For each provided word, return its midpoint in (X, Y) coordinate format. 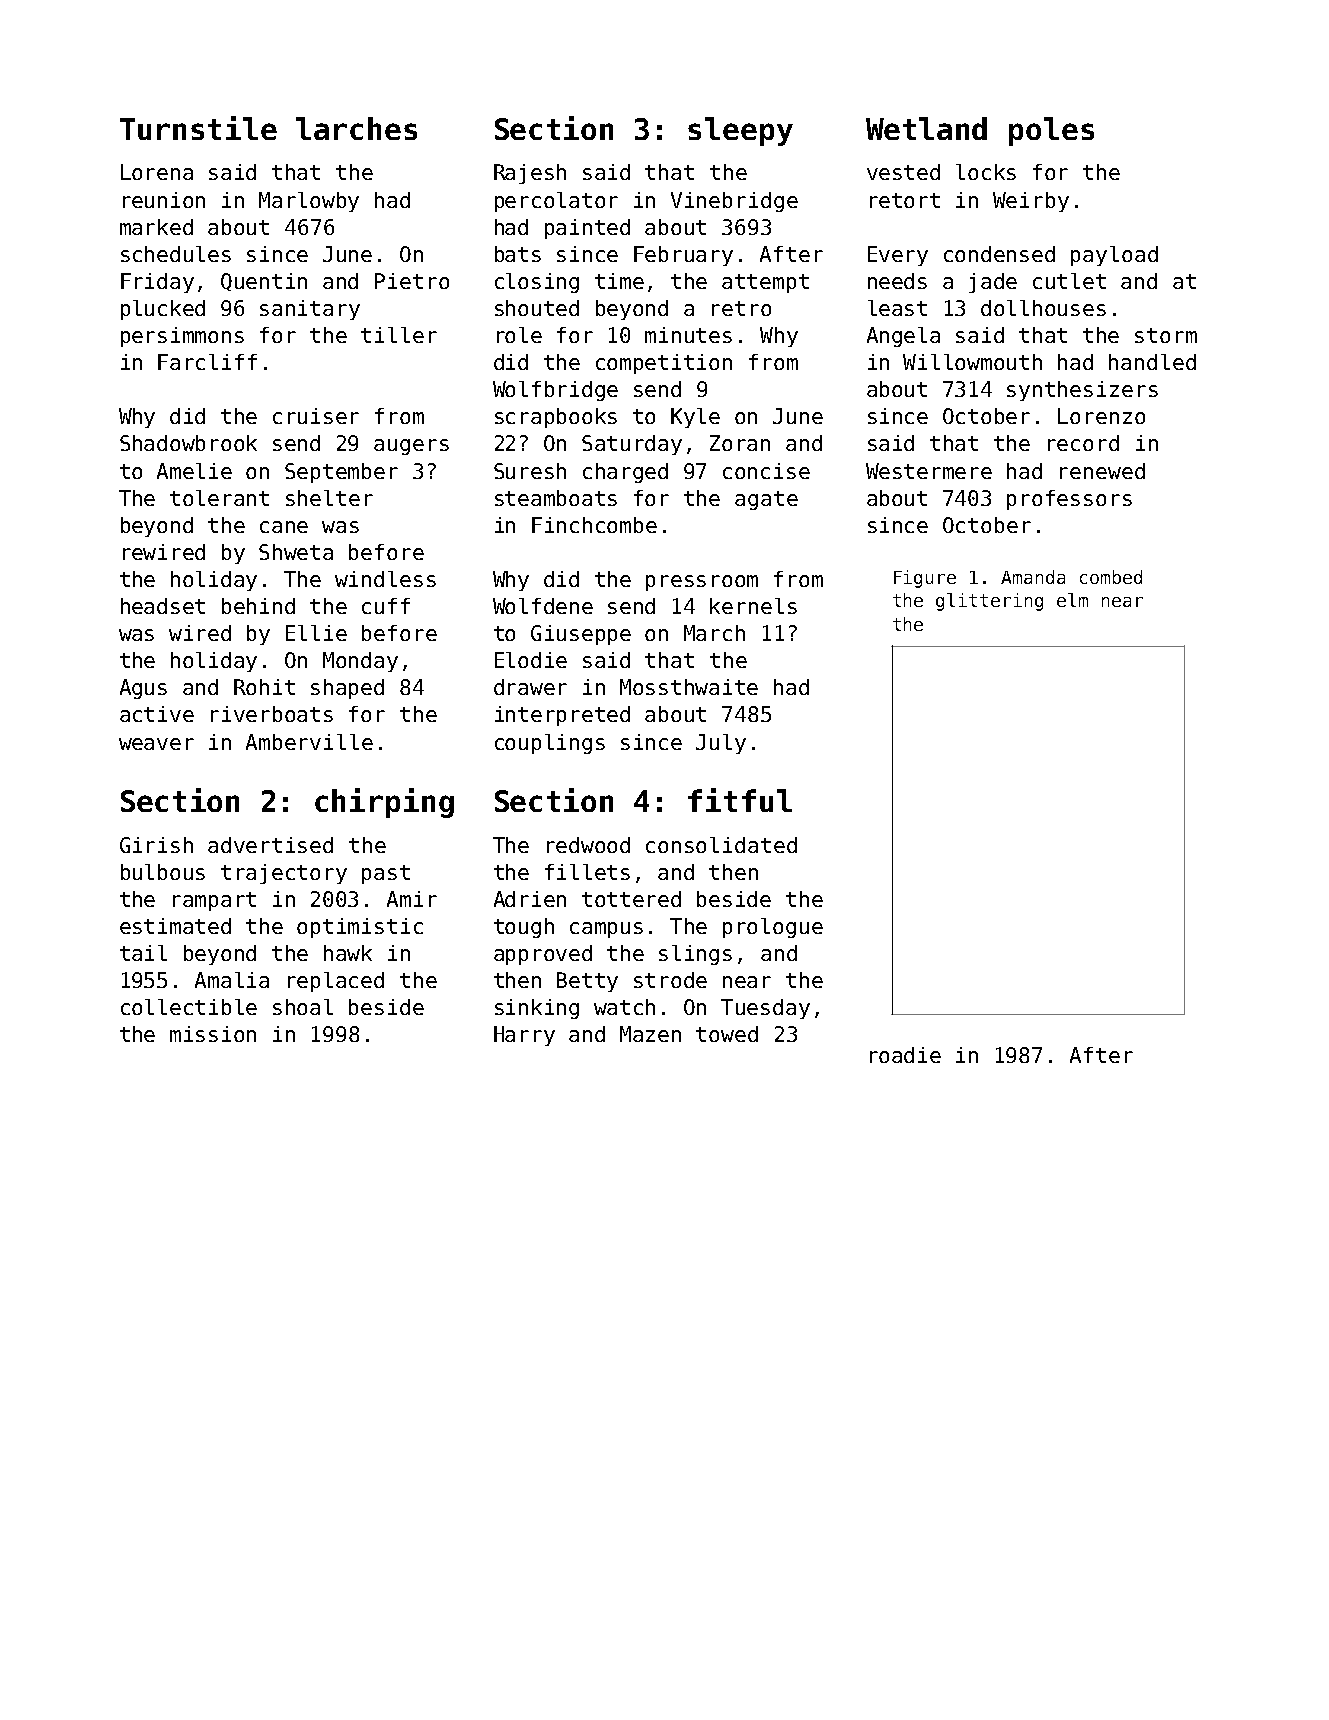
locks (986, 172)
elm (1072, 600)
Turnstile (198, 128)
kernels (753, 606)
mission (213, 1034)
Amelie (194, 471)
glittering (989, 602)
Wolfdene (543, 606)
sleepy (740, 131)
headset (163, 606)
